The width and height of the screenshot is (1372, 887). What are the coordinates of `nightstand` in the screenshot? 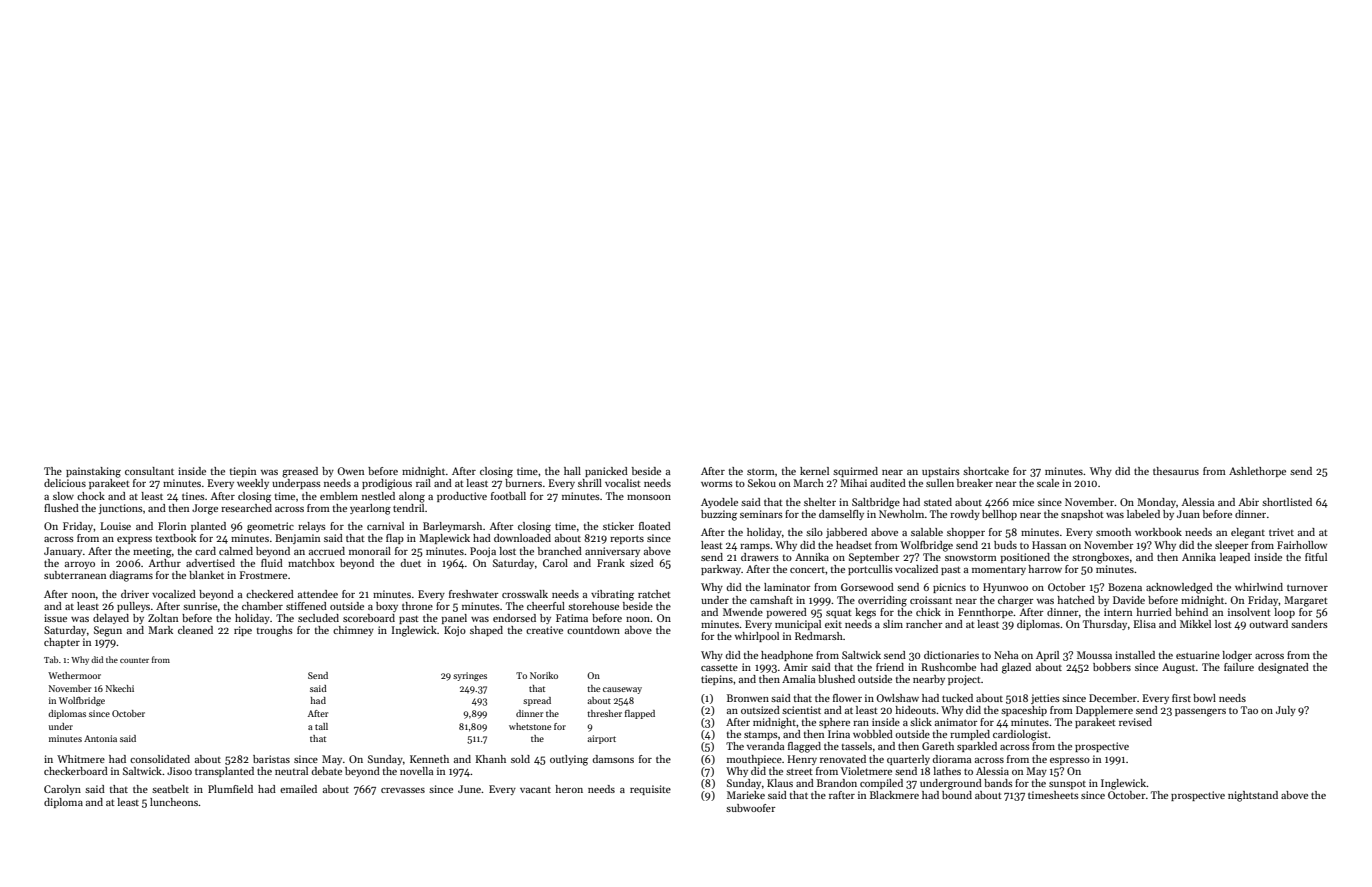 It's located at (1253, 796).
